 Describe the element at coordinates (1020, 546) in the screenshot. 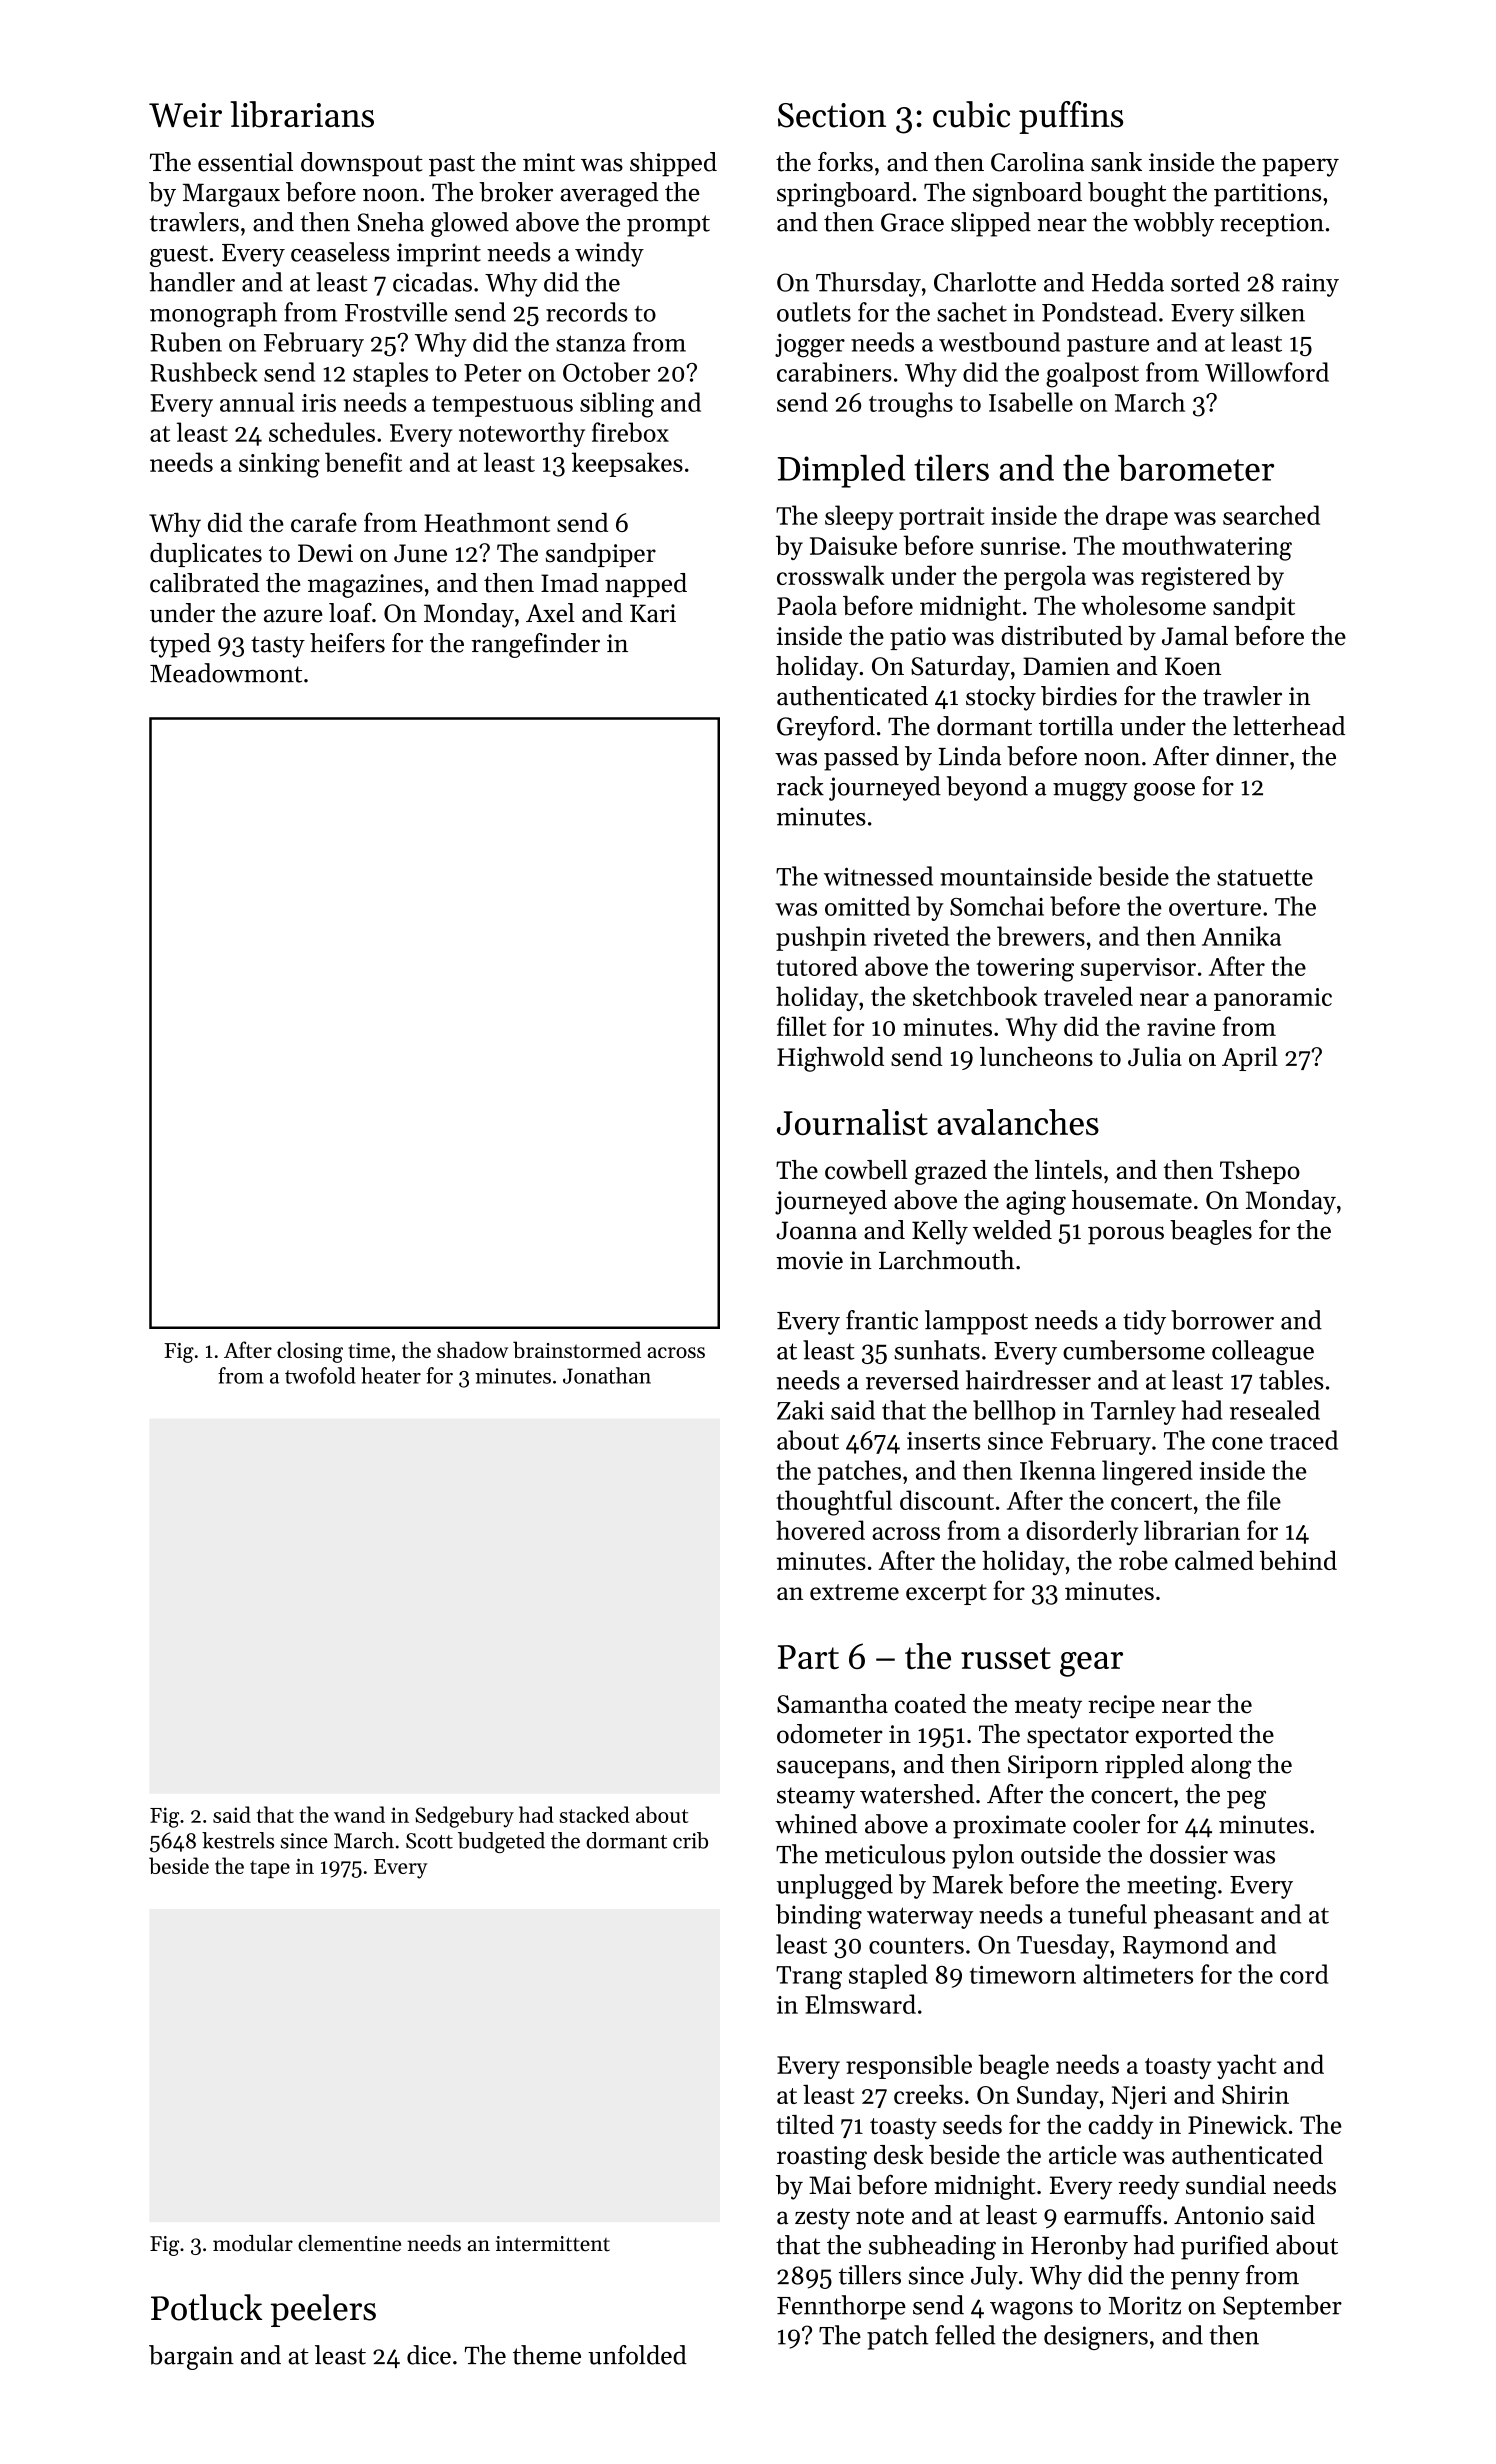

I see `sunrise` at that location.
